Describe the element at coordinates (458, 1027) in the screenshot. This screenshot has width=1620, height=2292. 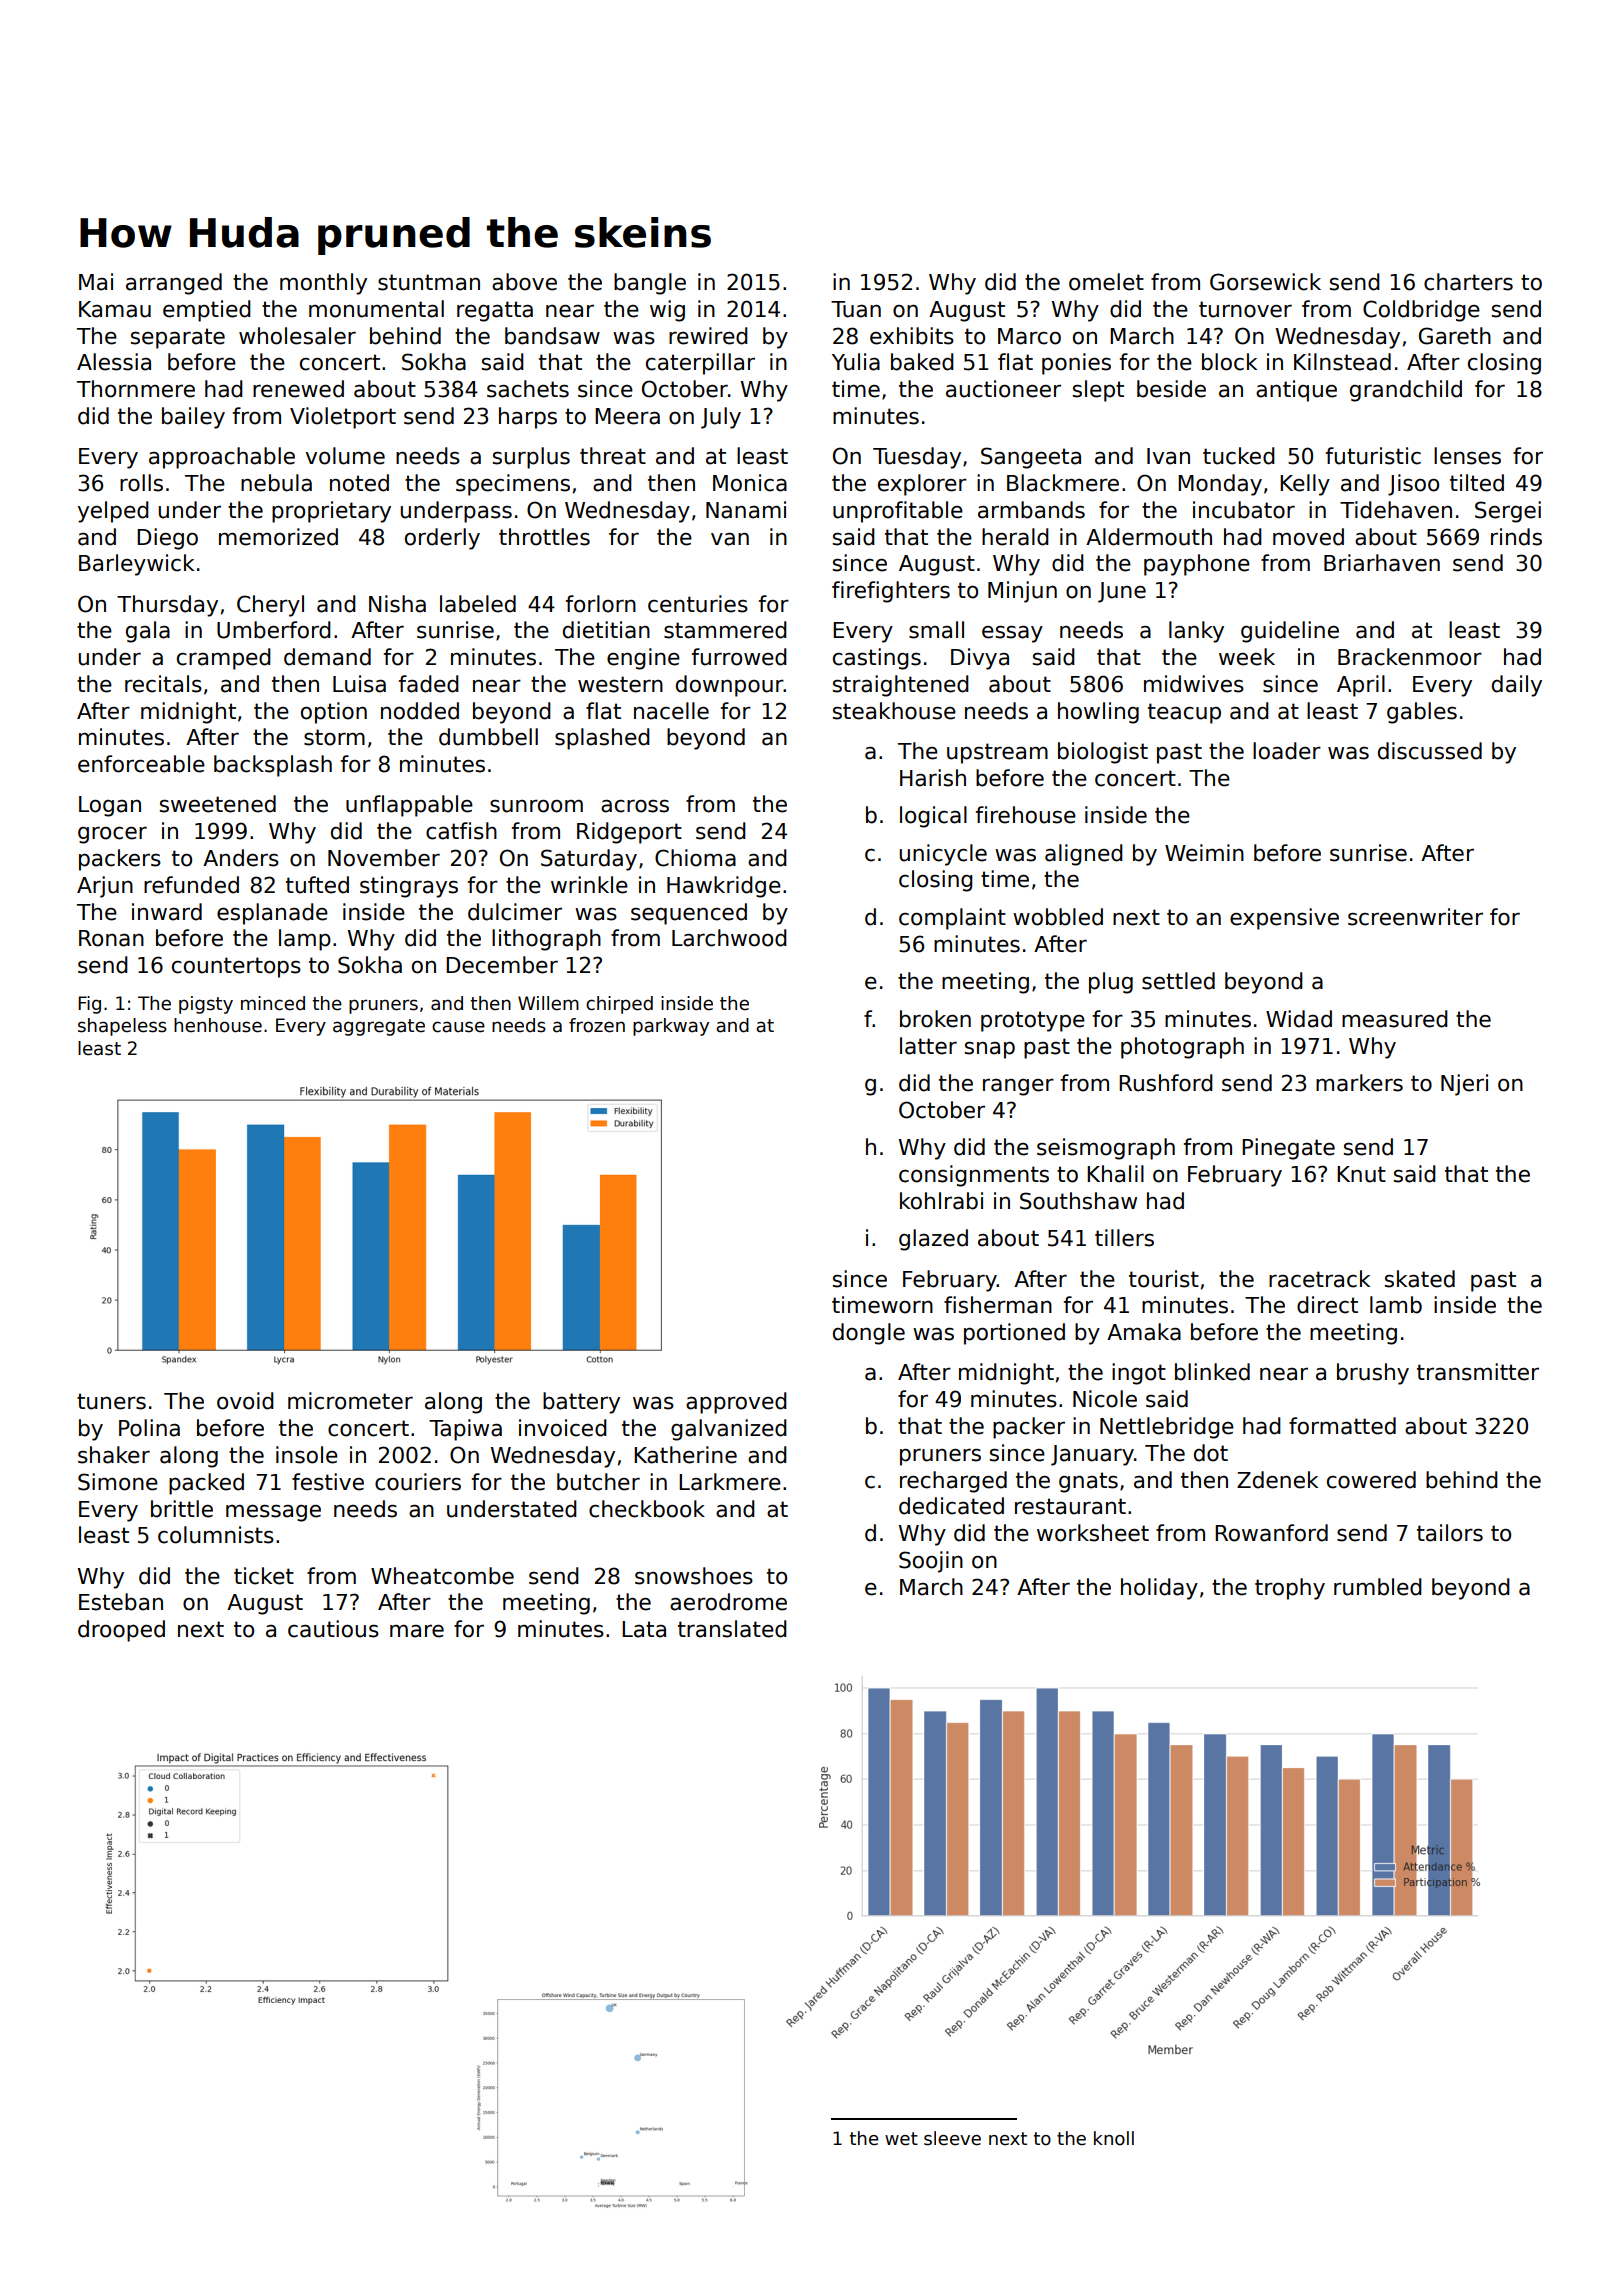
I see `cause` at that location.
